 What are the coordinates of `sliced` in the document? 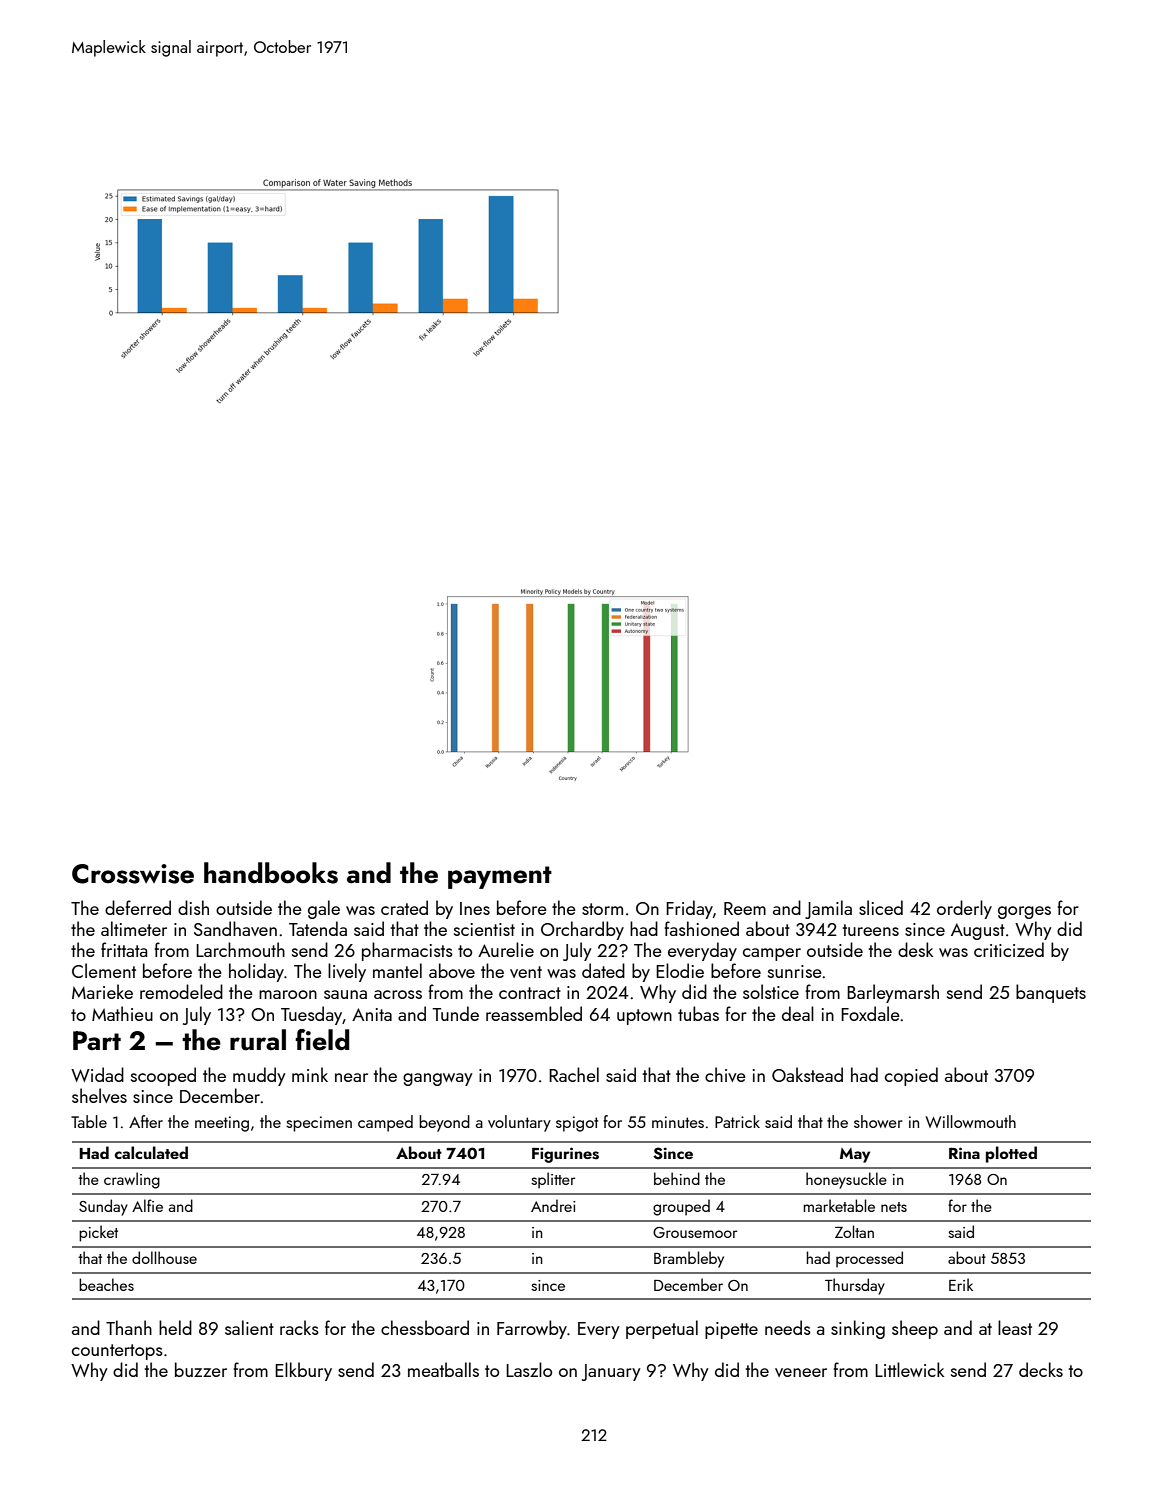 It's located at (881, 907).
